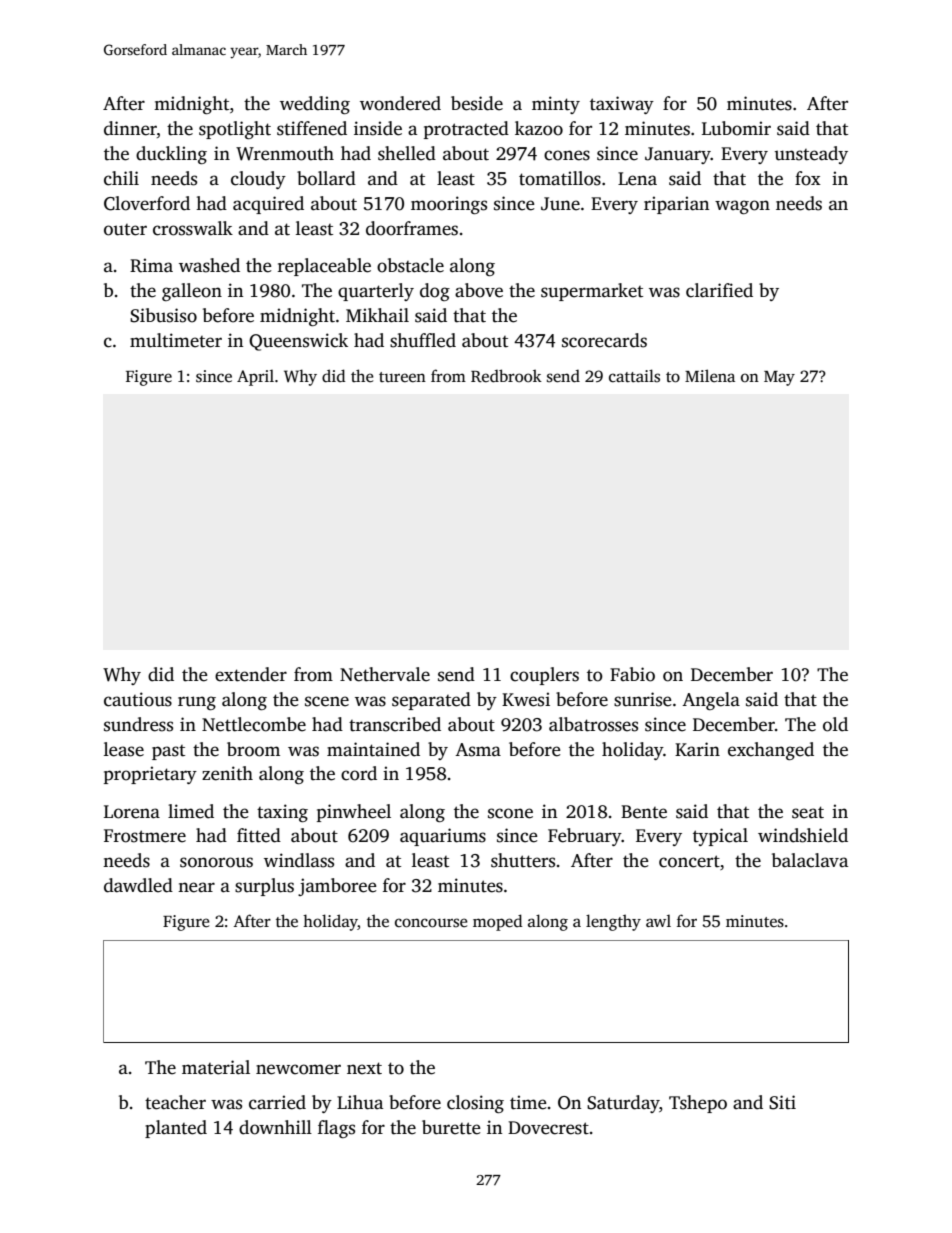 The width and height of the screenshot is (952, 1233). Describe the element at coordinates (478, 750) in the screenshot. I see `Asma` at that location.
